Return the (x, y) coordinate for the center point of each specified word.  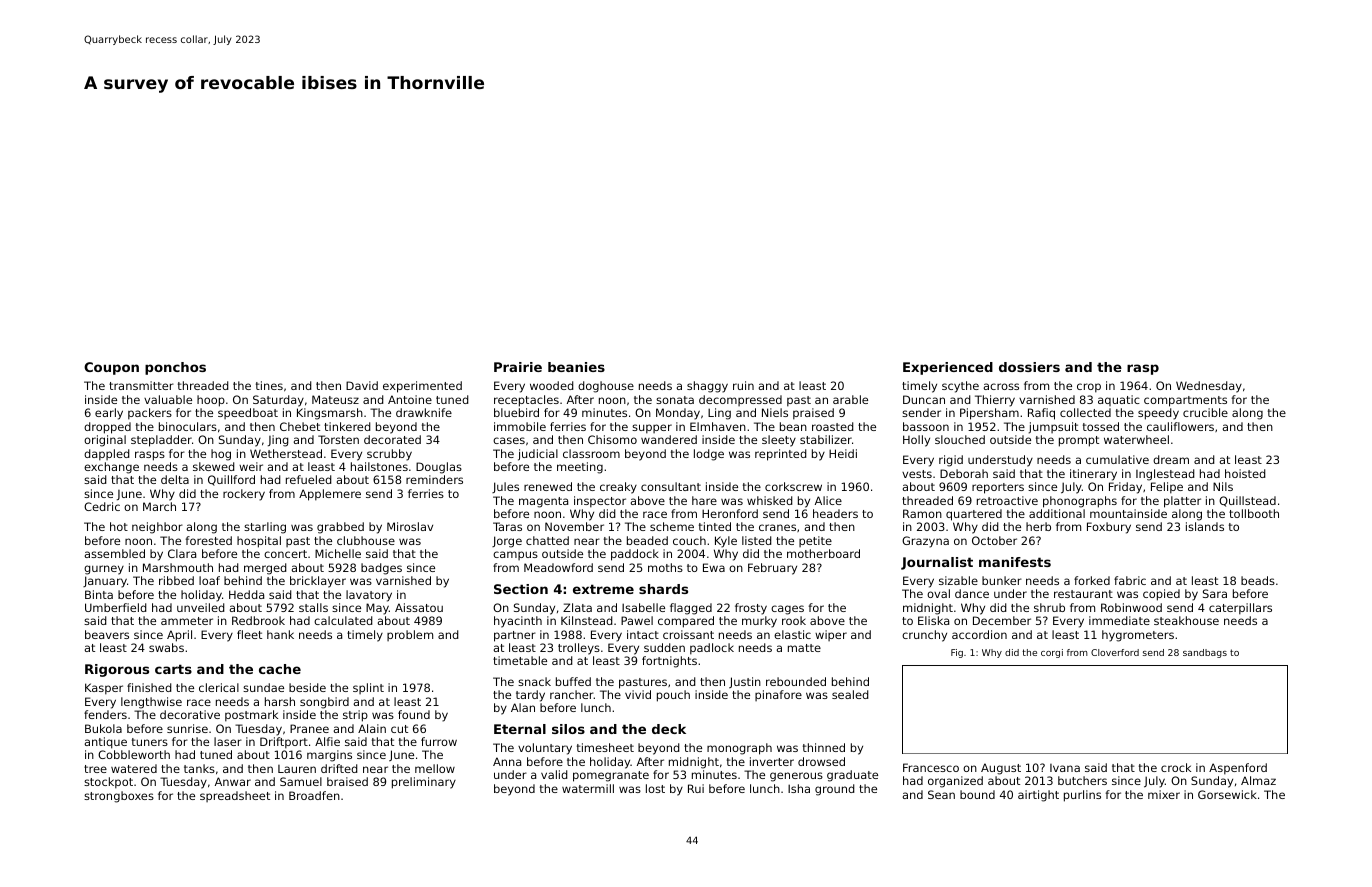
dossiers (1029, 367)
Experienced (948, 368)
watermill (588, 788)
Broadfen (314, 795)
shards (663, 589)
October (994, 540)
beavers (107, 634)
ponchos (175, 368)
